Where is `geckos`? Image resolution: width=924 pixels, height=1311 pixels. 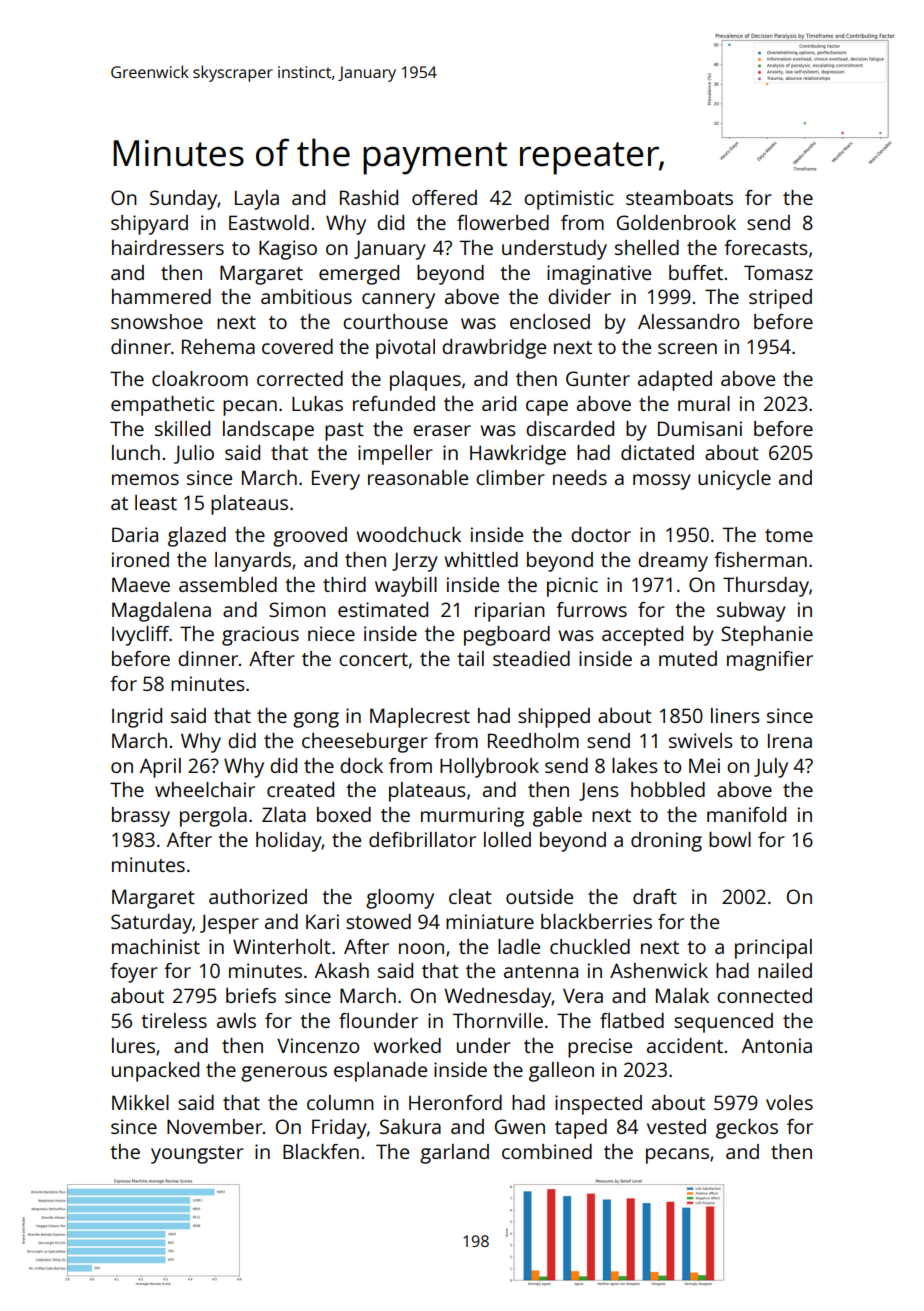 geckos is located at coordinates (747, 1129).
